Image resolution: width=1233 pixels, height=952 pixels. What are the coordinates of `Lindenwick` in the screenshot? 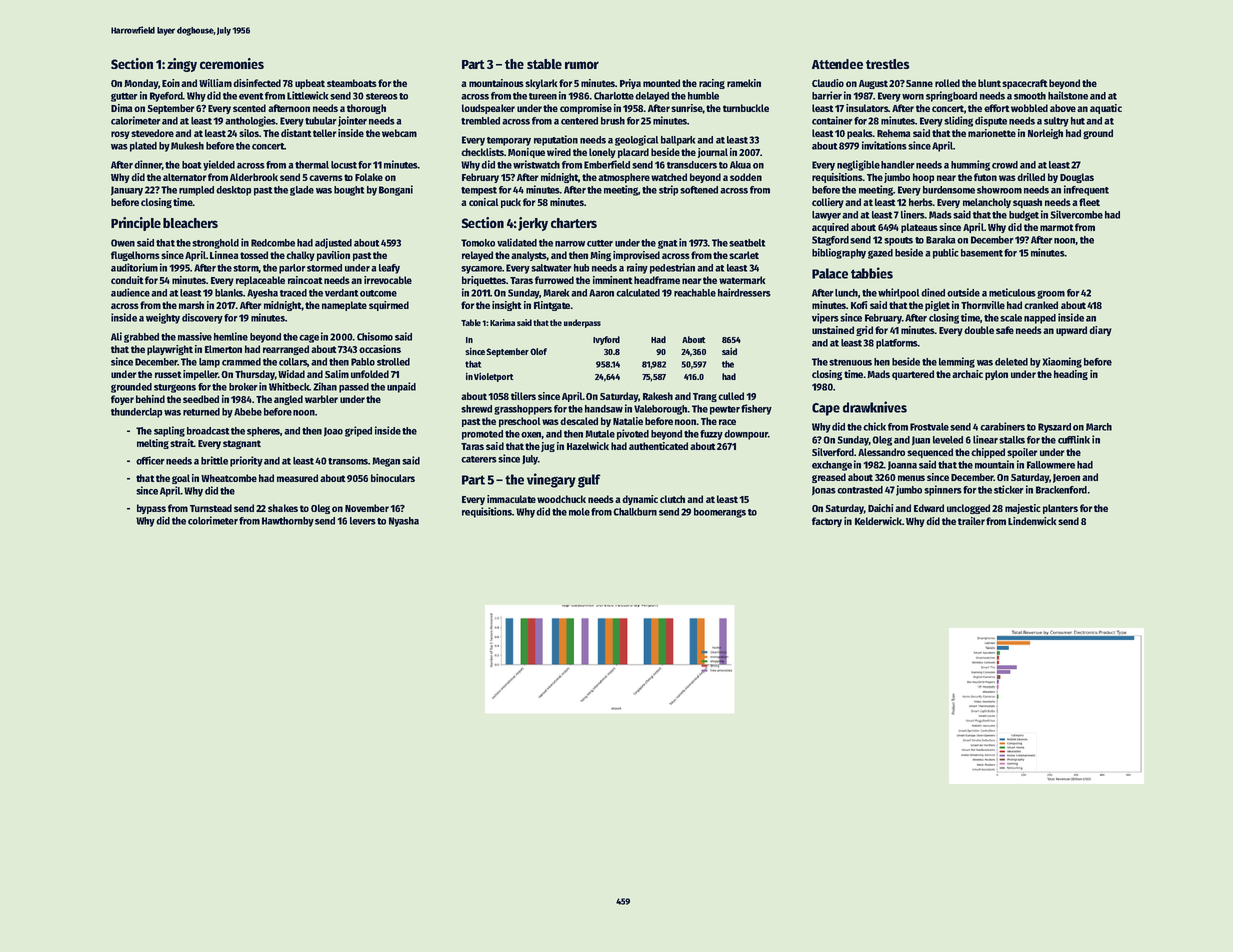 It's located at (1032, 521).
